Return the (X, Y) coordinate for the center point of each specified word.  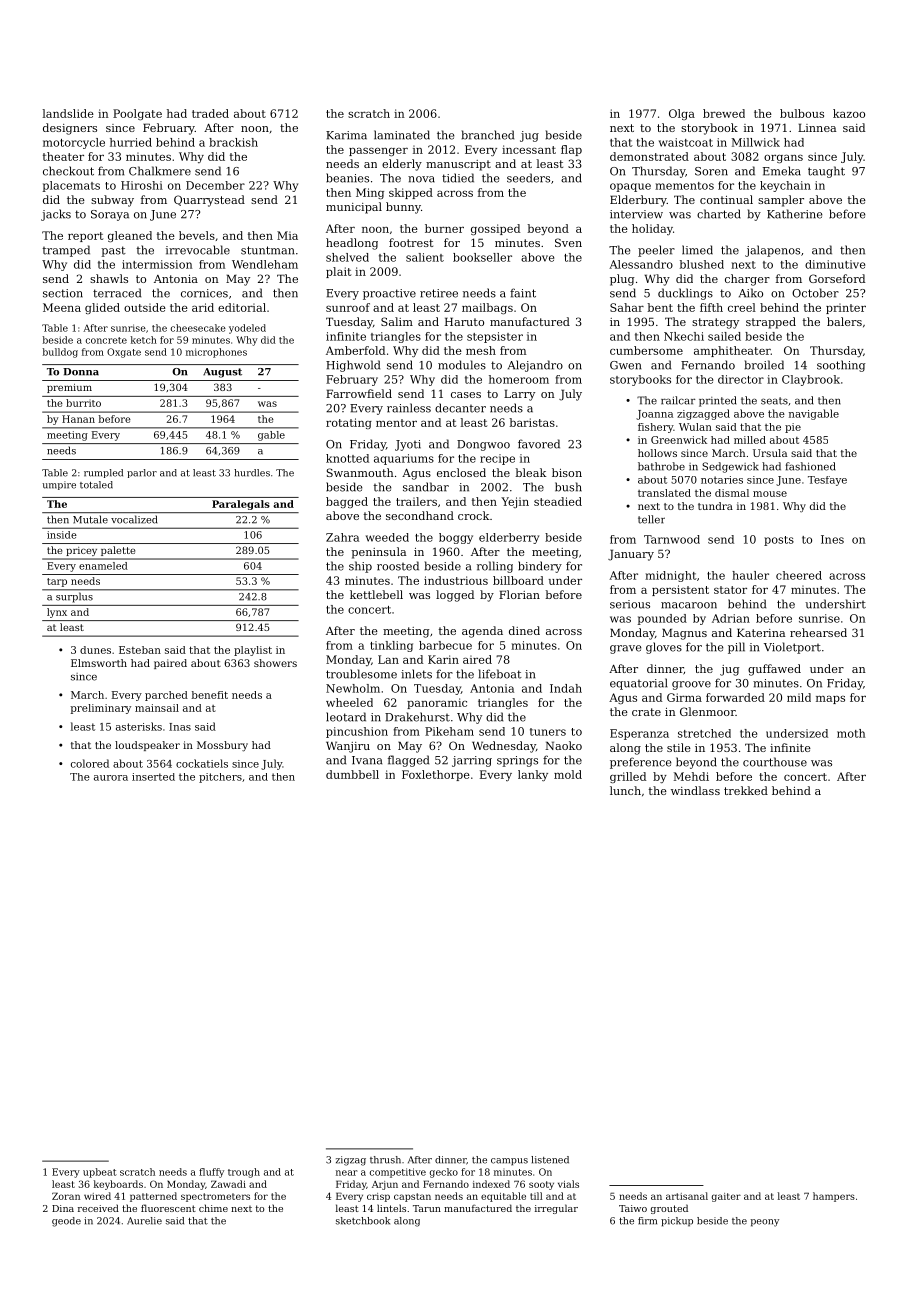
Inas (180, 727)
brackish (233, 142)
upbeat (100, 1173)
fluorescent (168, 1208)
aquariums (404, 459)
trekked (746, 790)
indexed (491, 1184)
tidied (458, 178)
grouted (669, 1209)
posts (779, 541)
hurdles (252, 473)
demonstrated (649, 156)
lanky (533, 775)
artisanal (687, 1196)
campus (509, 1162)
